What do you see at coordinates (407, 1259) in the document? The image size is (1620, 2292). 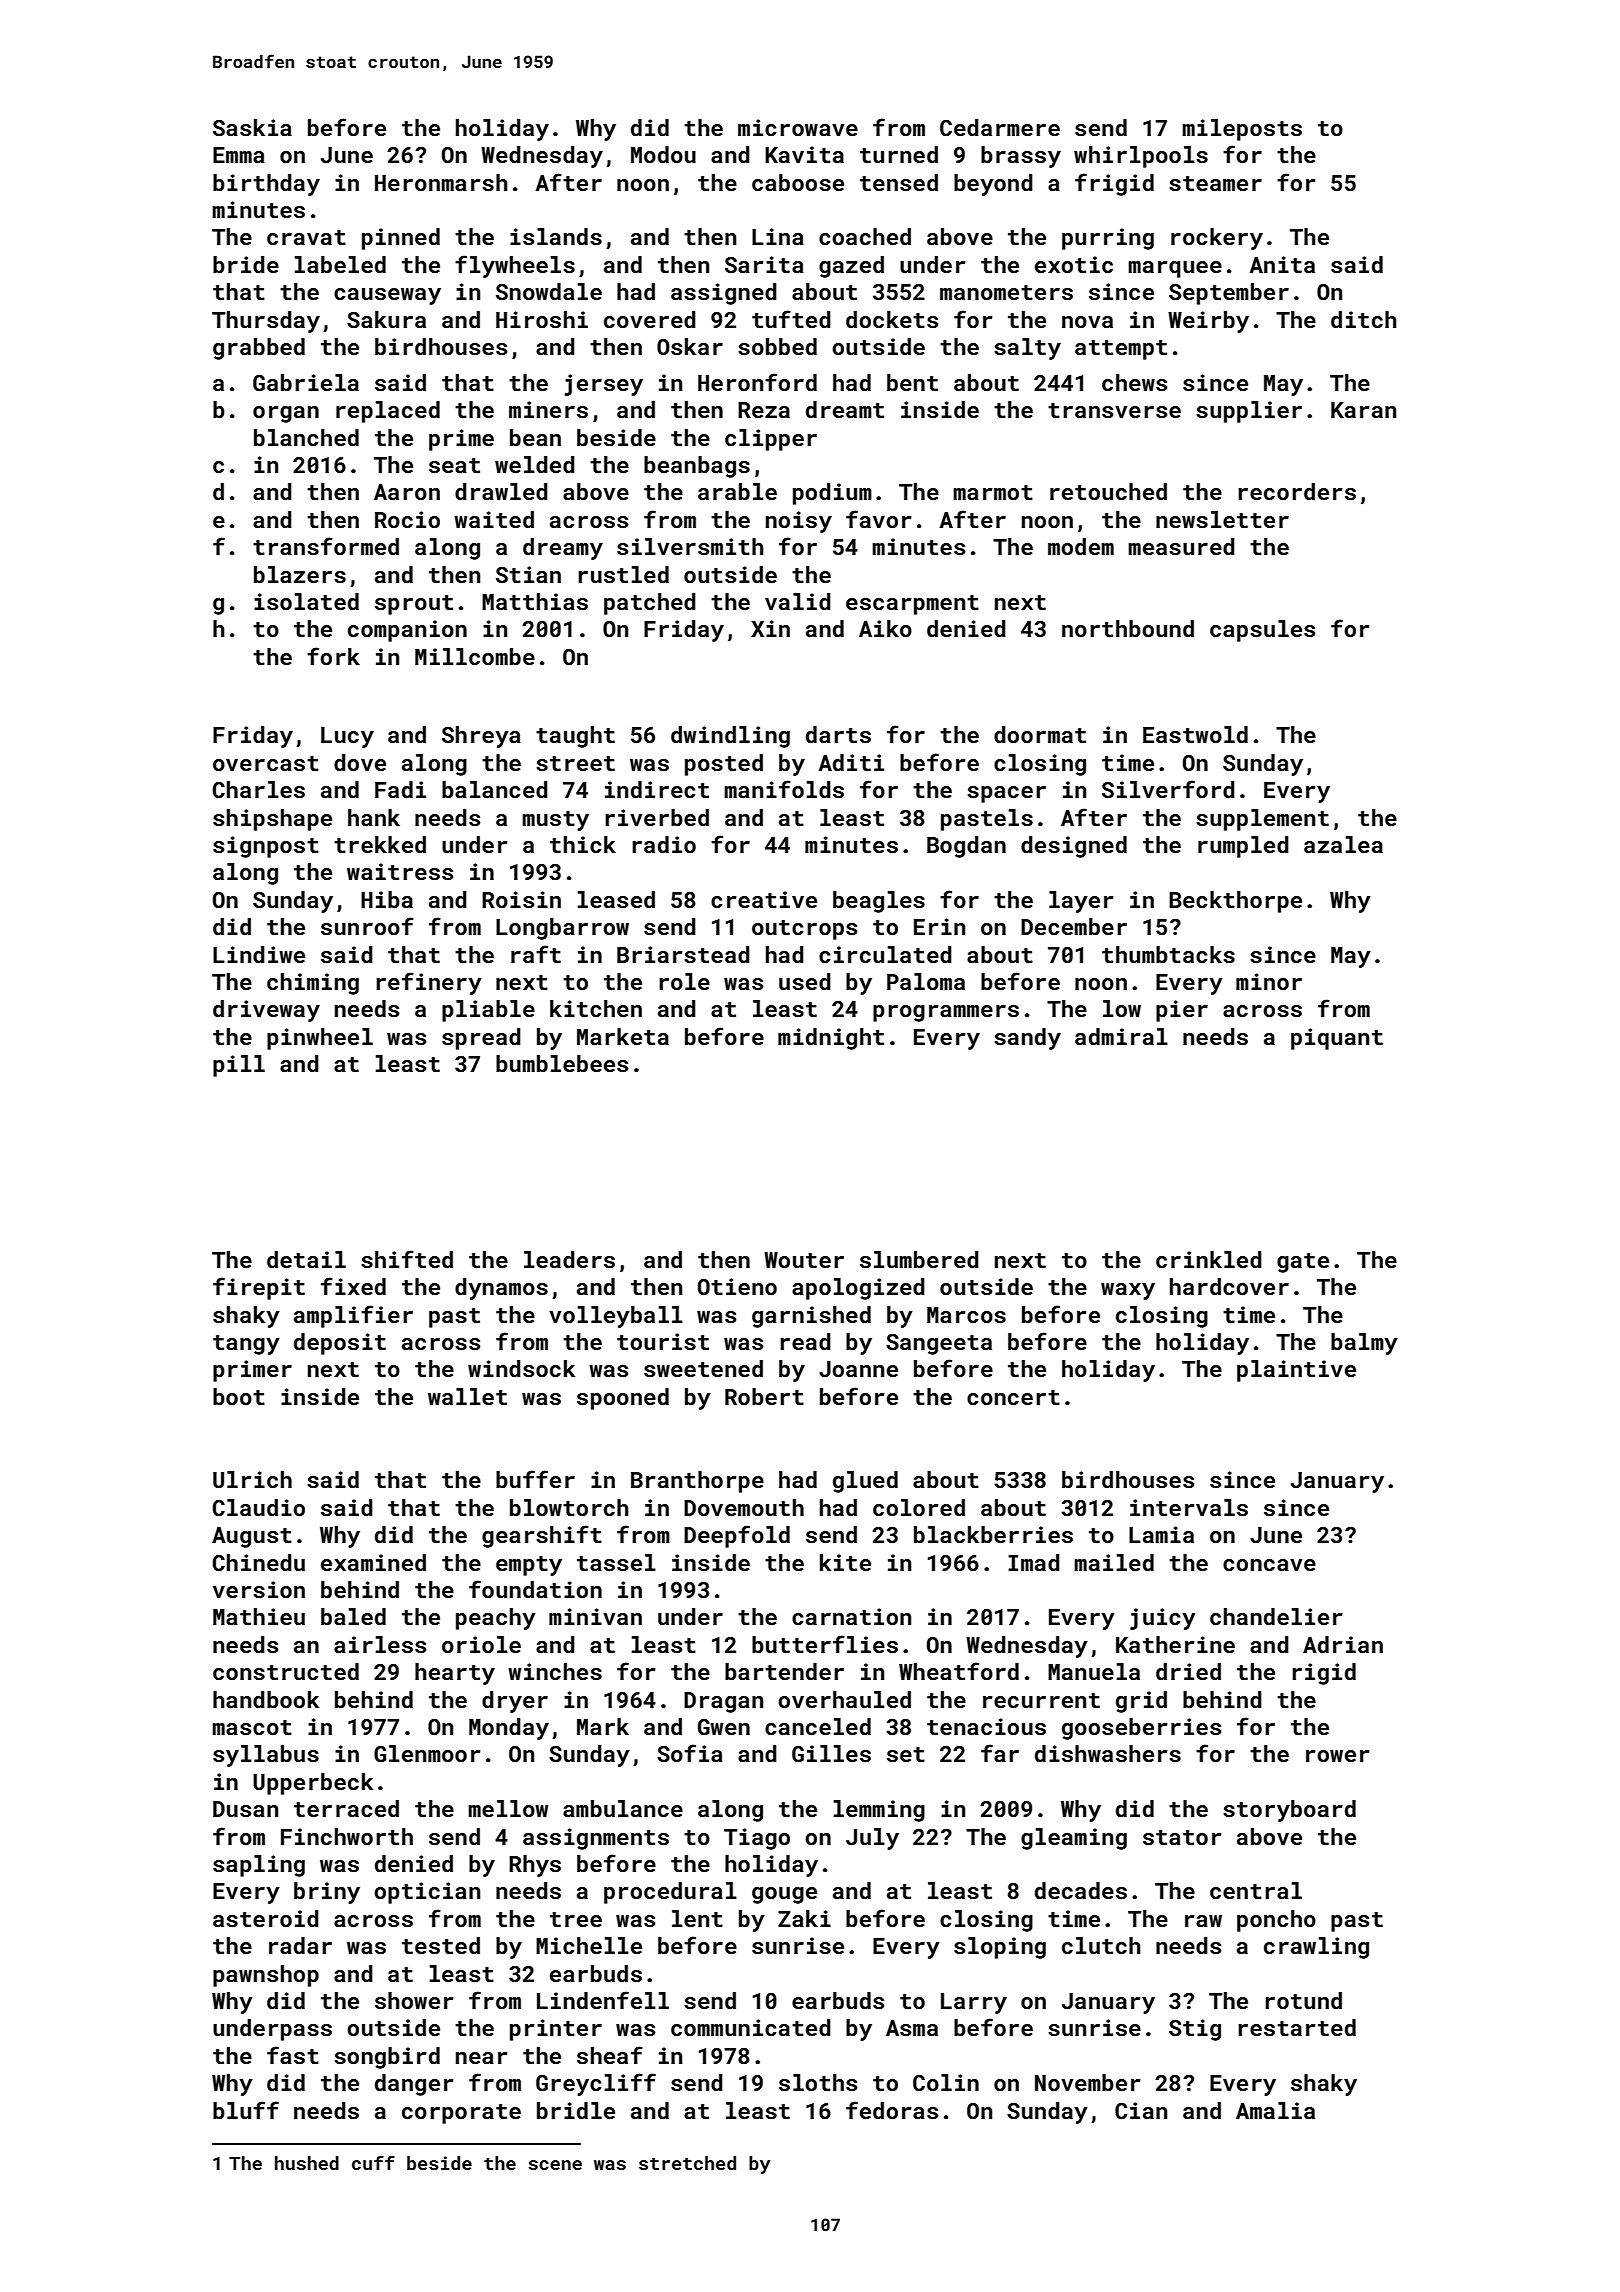 I see `shifted` at bounding box center [407, 1259].
